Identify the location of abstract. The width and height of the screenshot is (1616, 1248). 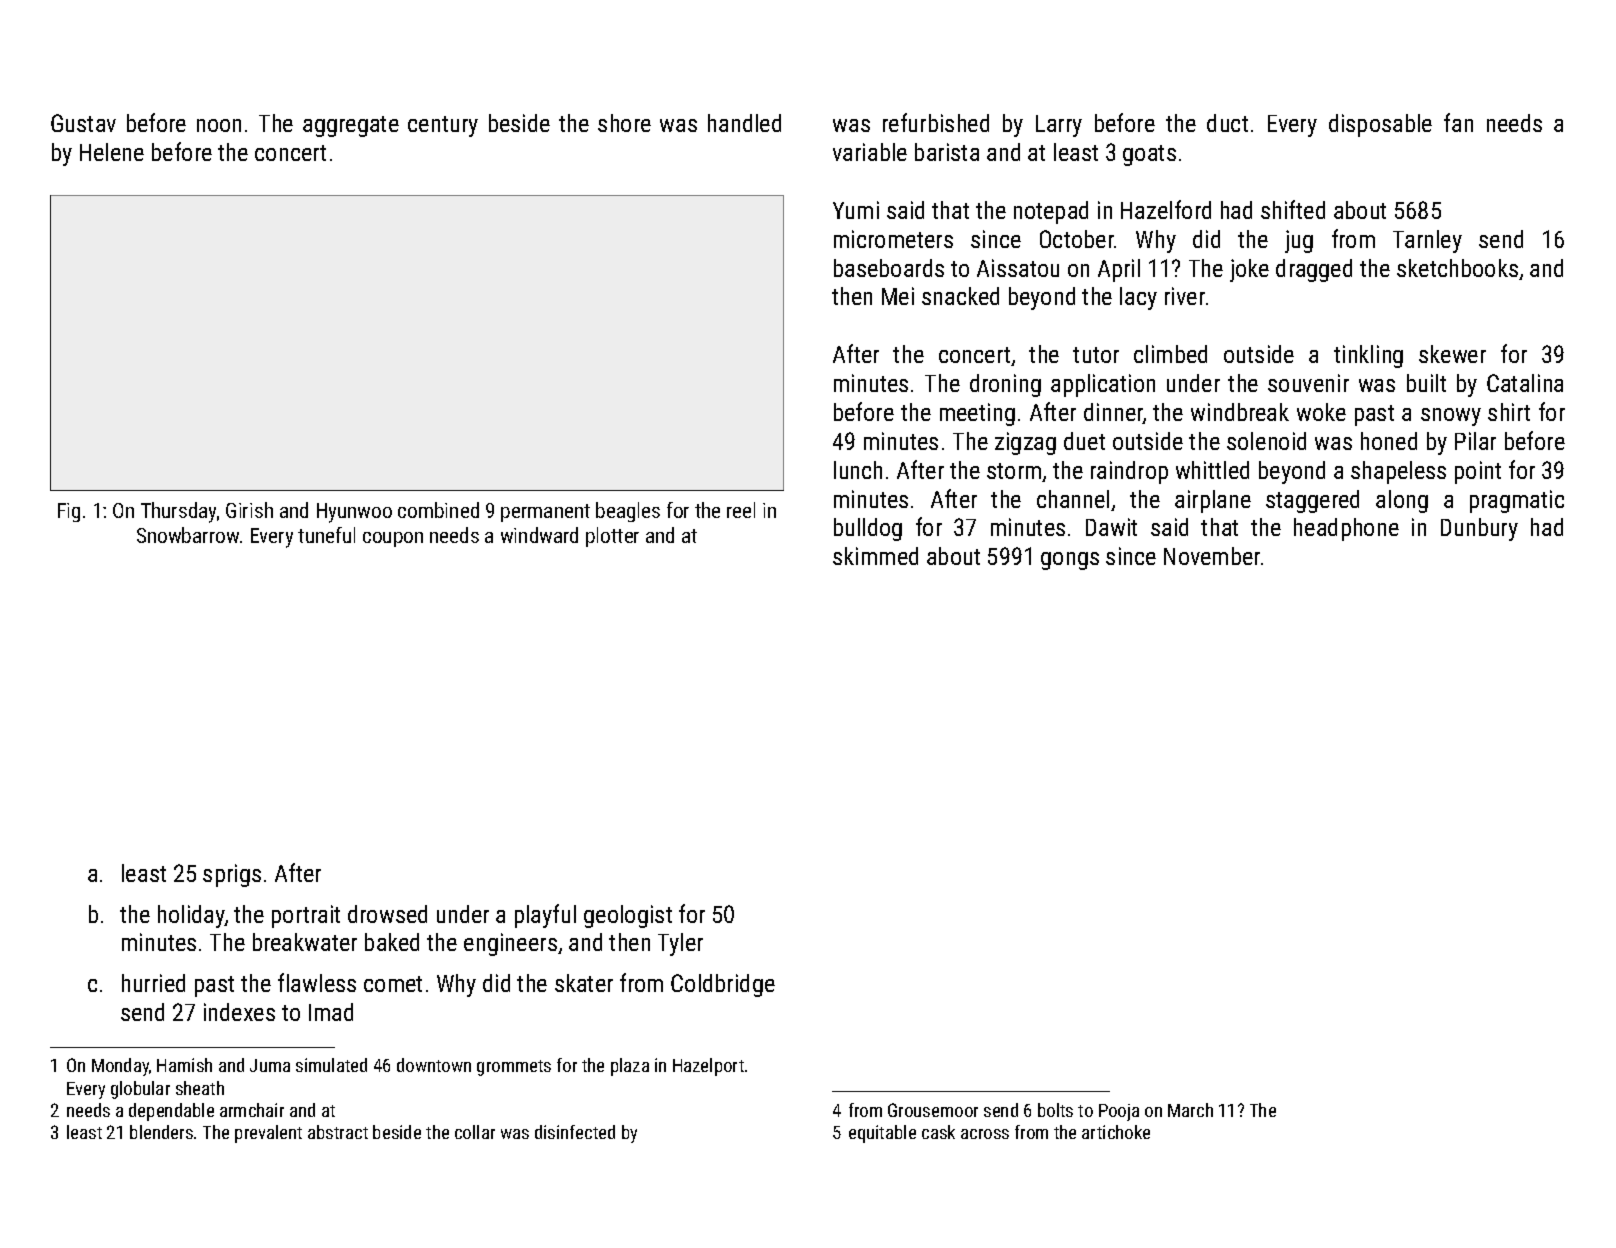
(338, 1132).
